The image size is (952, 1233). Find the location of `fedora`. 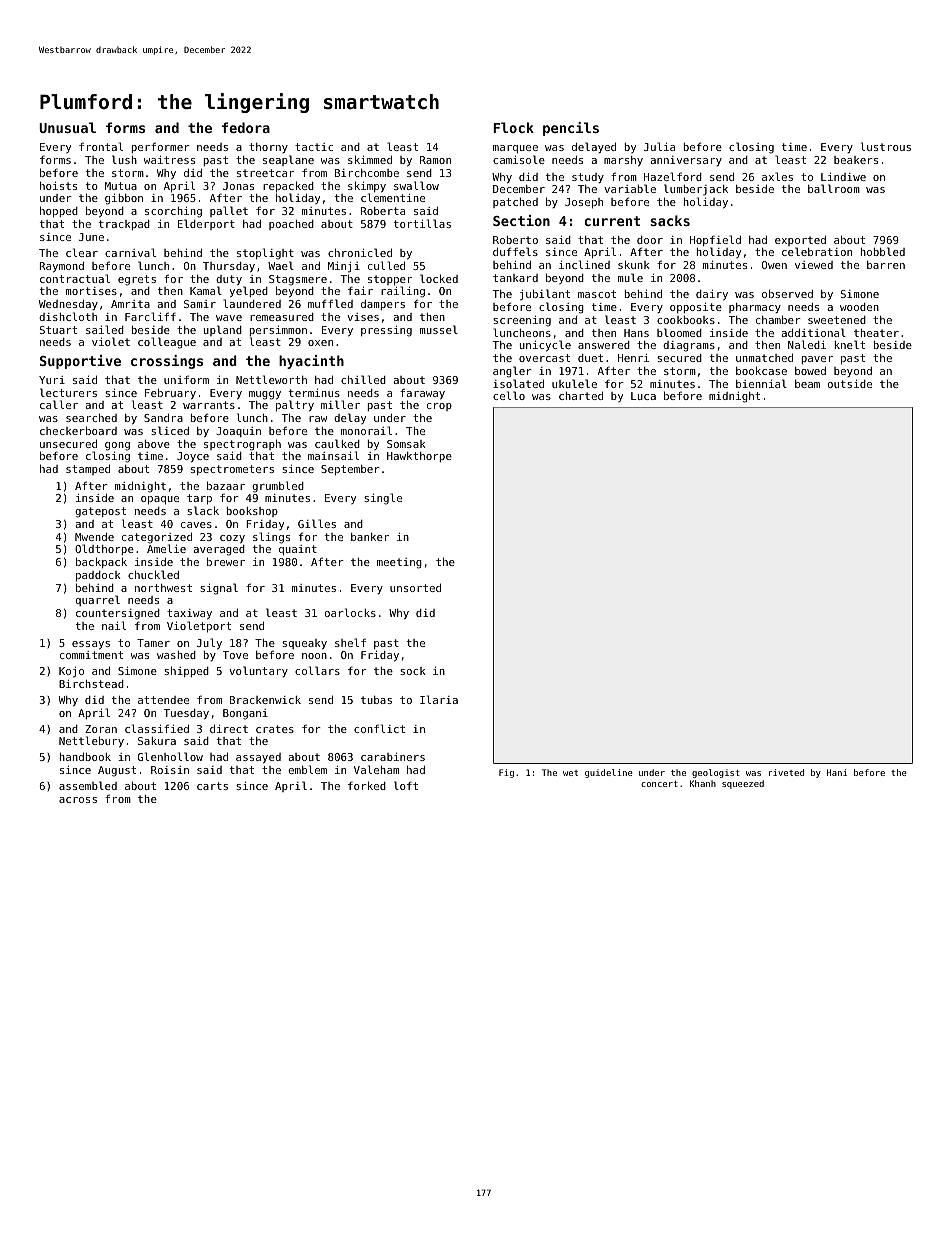

fedora is located at coordinates (246, 127).
